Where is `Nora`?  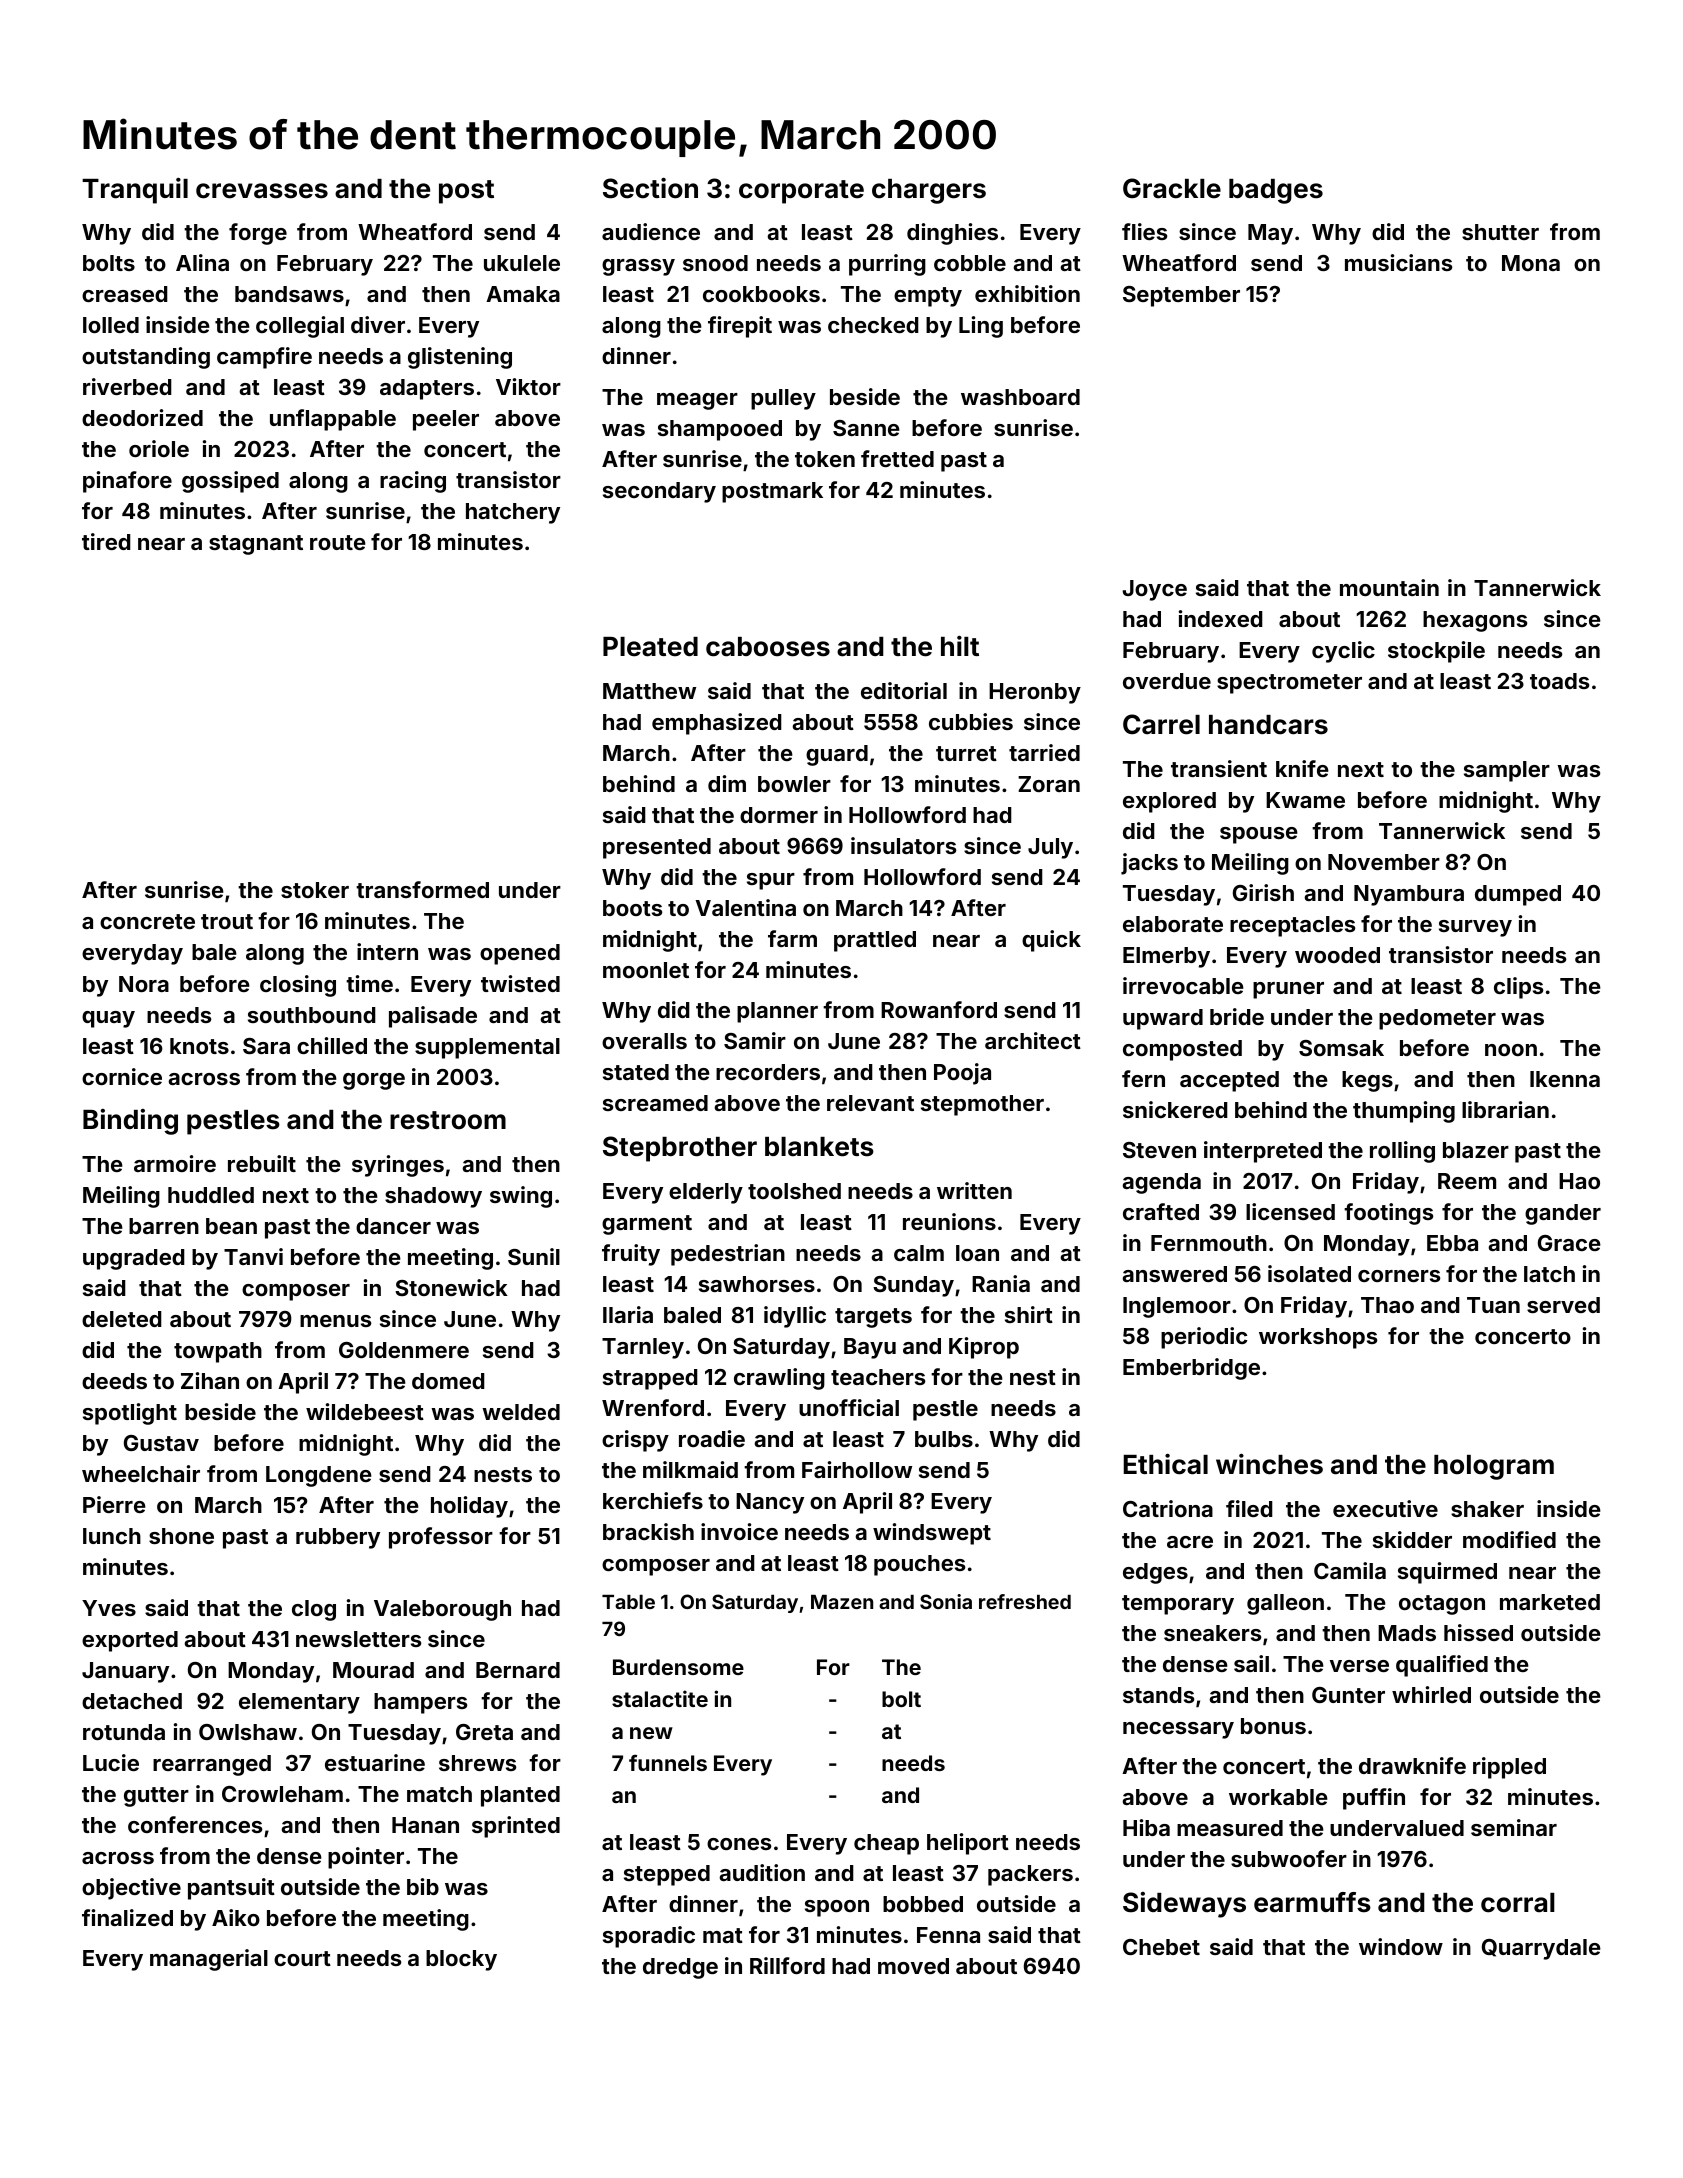 Nora is located at coordinates (144, 984).
